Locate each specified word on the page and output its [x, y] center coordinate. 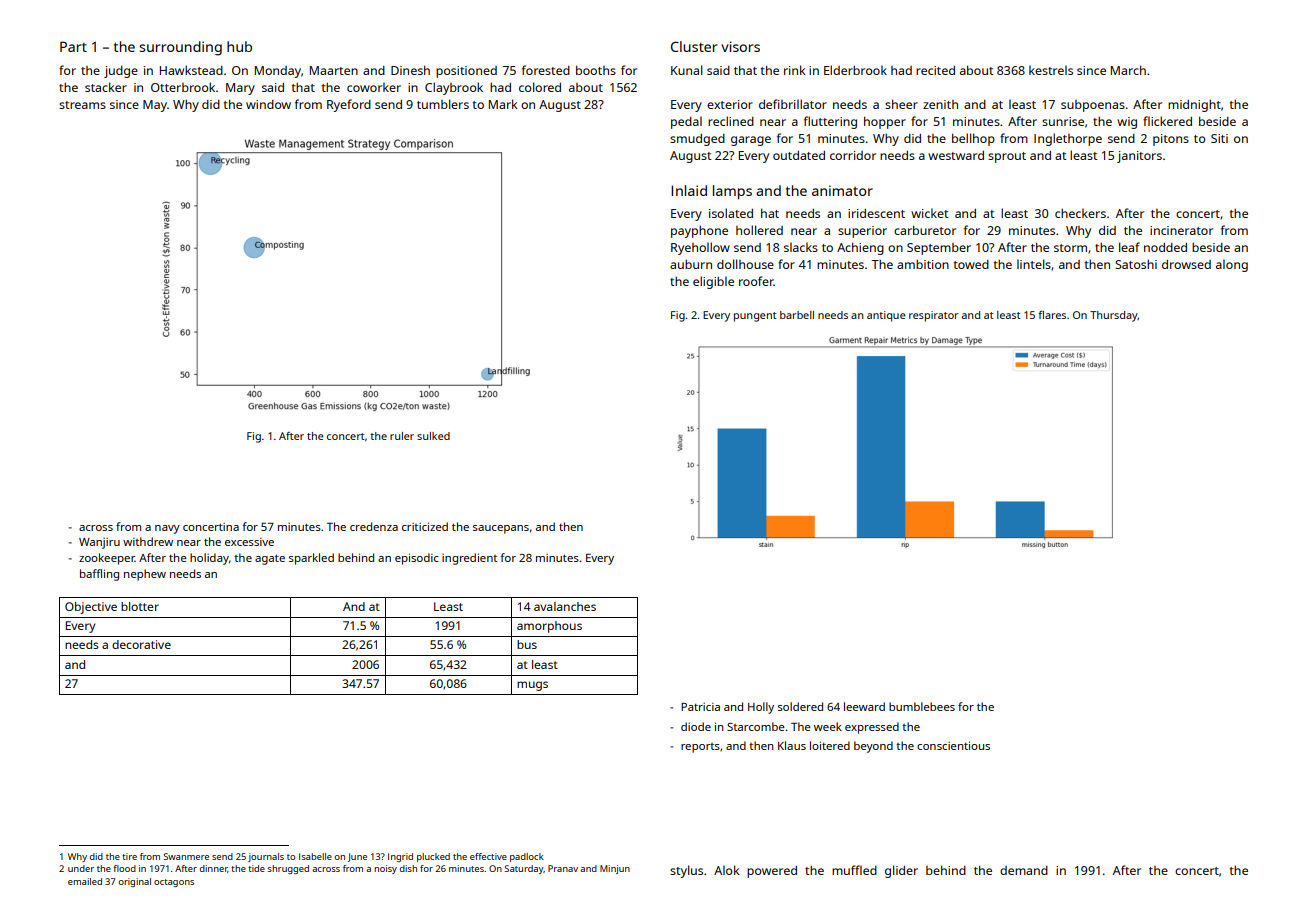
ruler [402, 436]
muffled [854, 870]
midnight [1194, 106]
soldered [800, 706]
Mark [503, 104]
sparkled [311, 559]
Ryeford [349, 105]
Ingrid [400, 857]
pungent [755, 317]
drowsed [1186, 264]
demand [1024, 870]
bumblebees [922, 706]
